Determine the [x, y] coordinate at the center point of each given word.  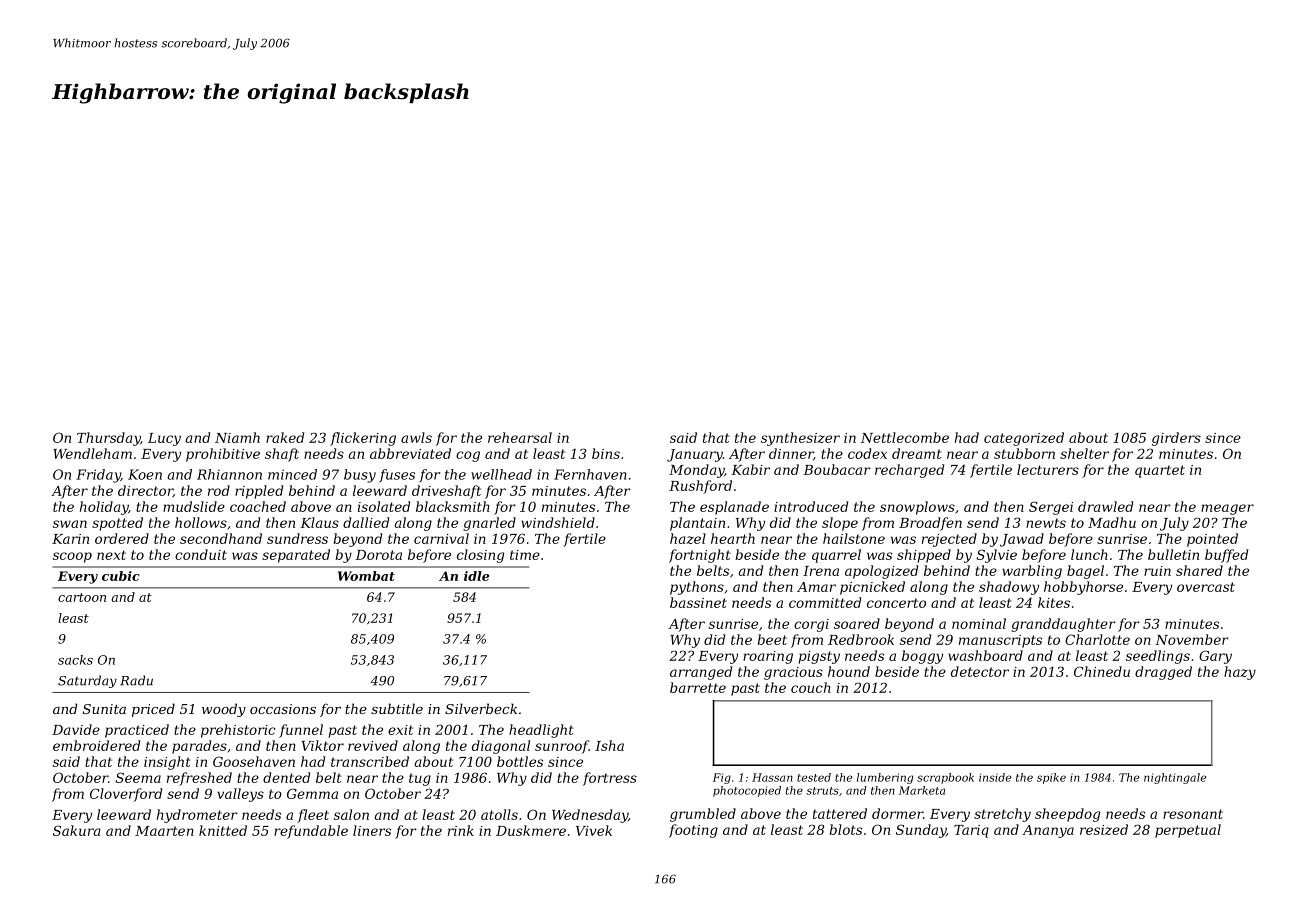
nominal [979, 623]
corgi [811, 625]
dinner [791, 453]
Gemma [312, 793]
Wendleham [92, 453]
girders [1176, 439]
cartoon [82, 597]
